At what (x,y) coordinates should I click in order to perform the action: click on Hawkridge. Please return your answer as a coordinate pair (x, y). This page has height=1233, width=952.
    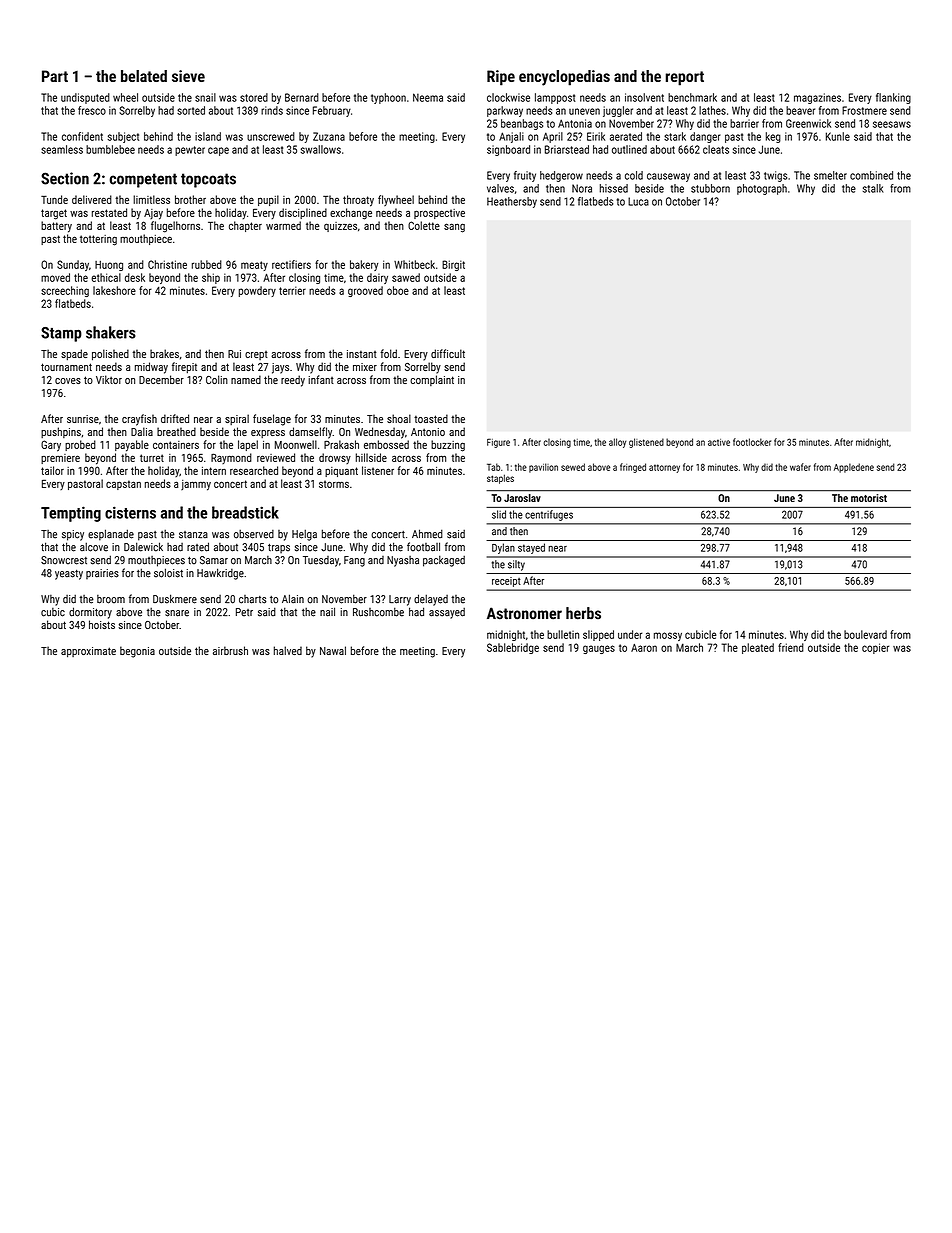
    Looking at the image, I should click on (220, 574).
